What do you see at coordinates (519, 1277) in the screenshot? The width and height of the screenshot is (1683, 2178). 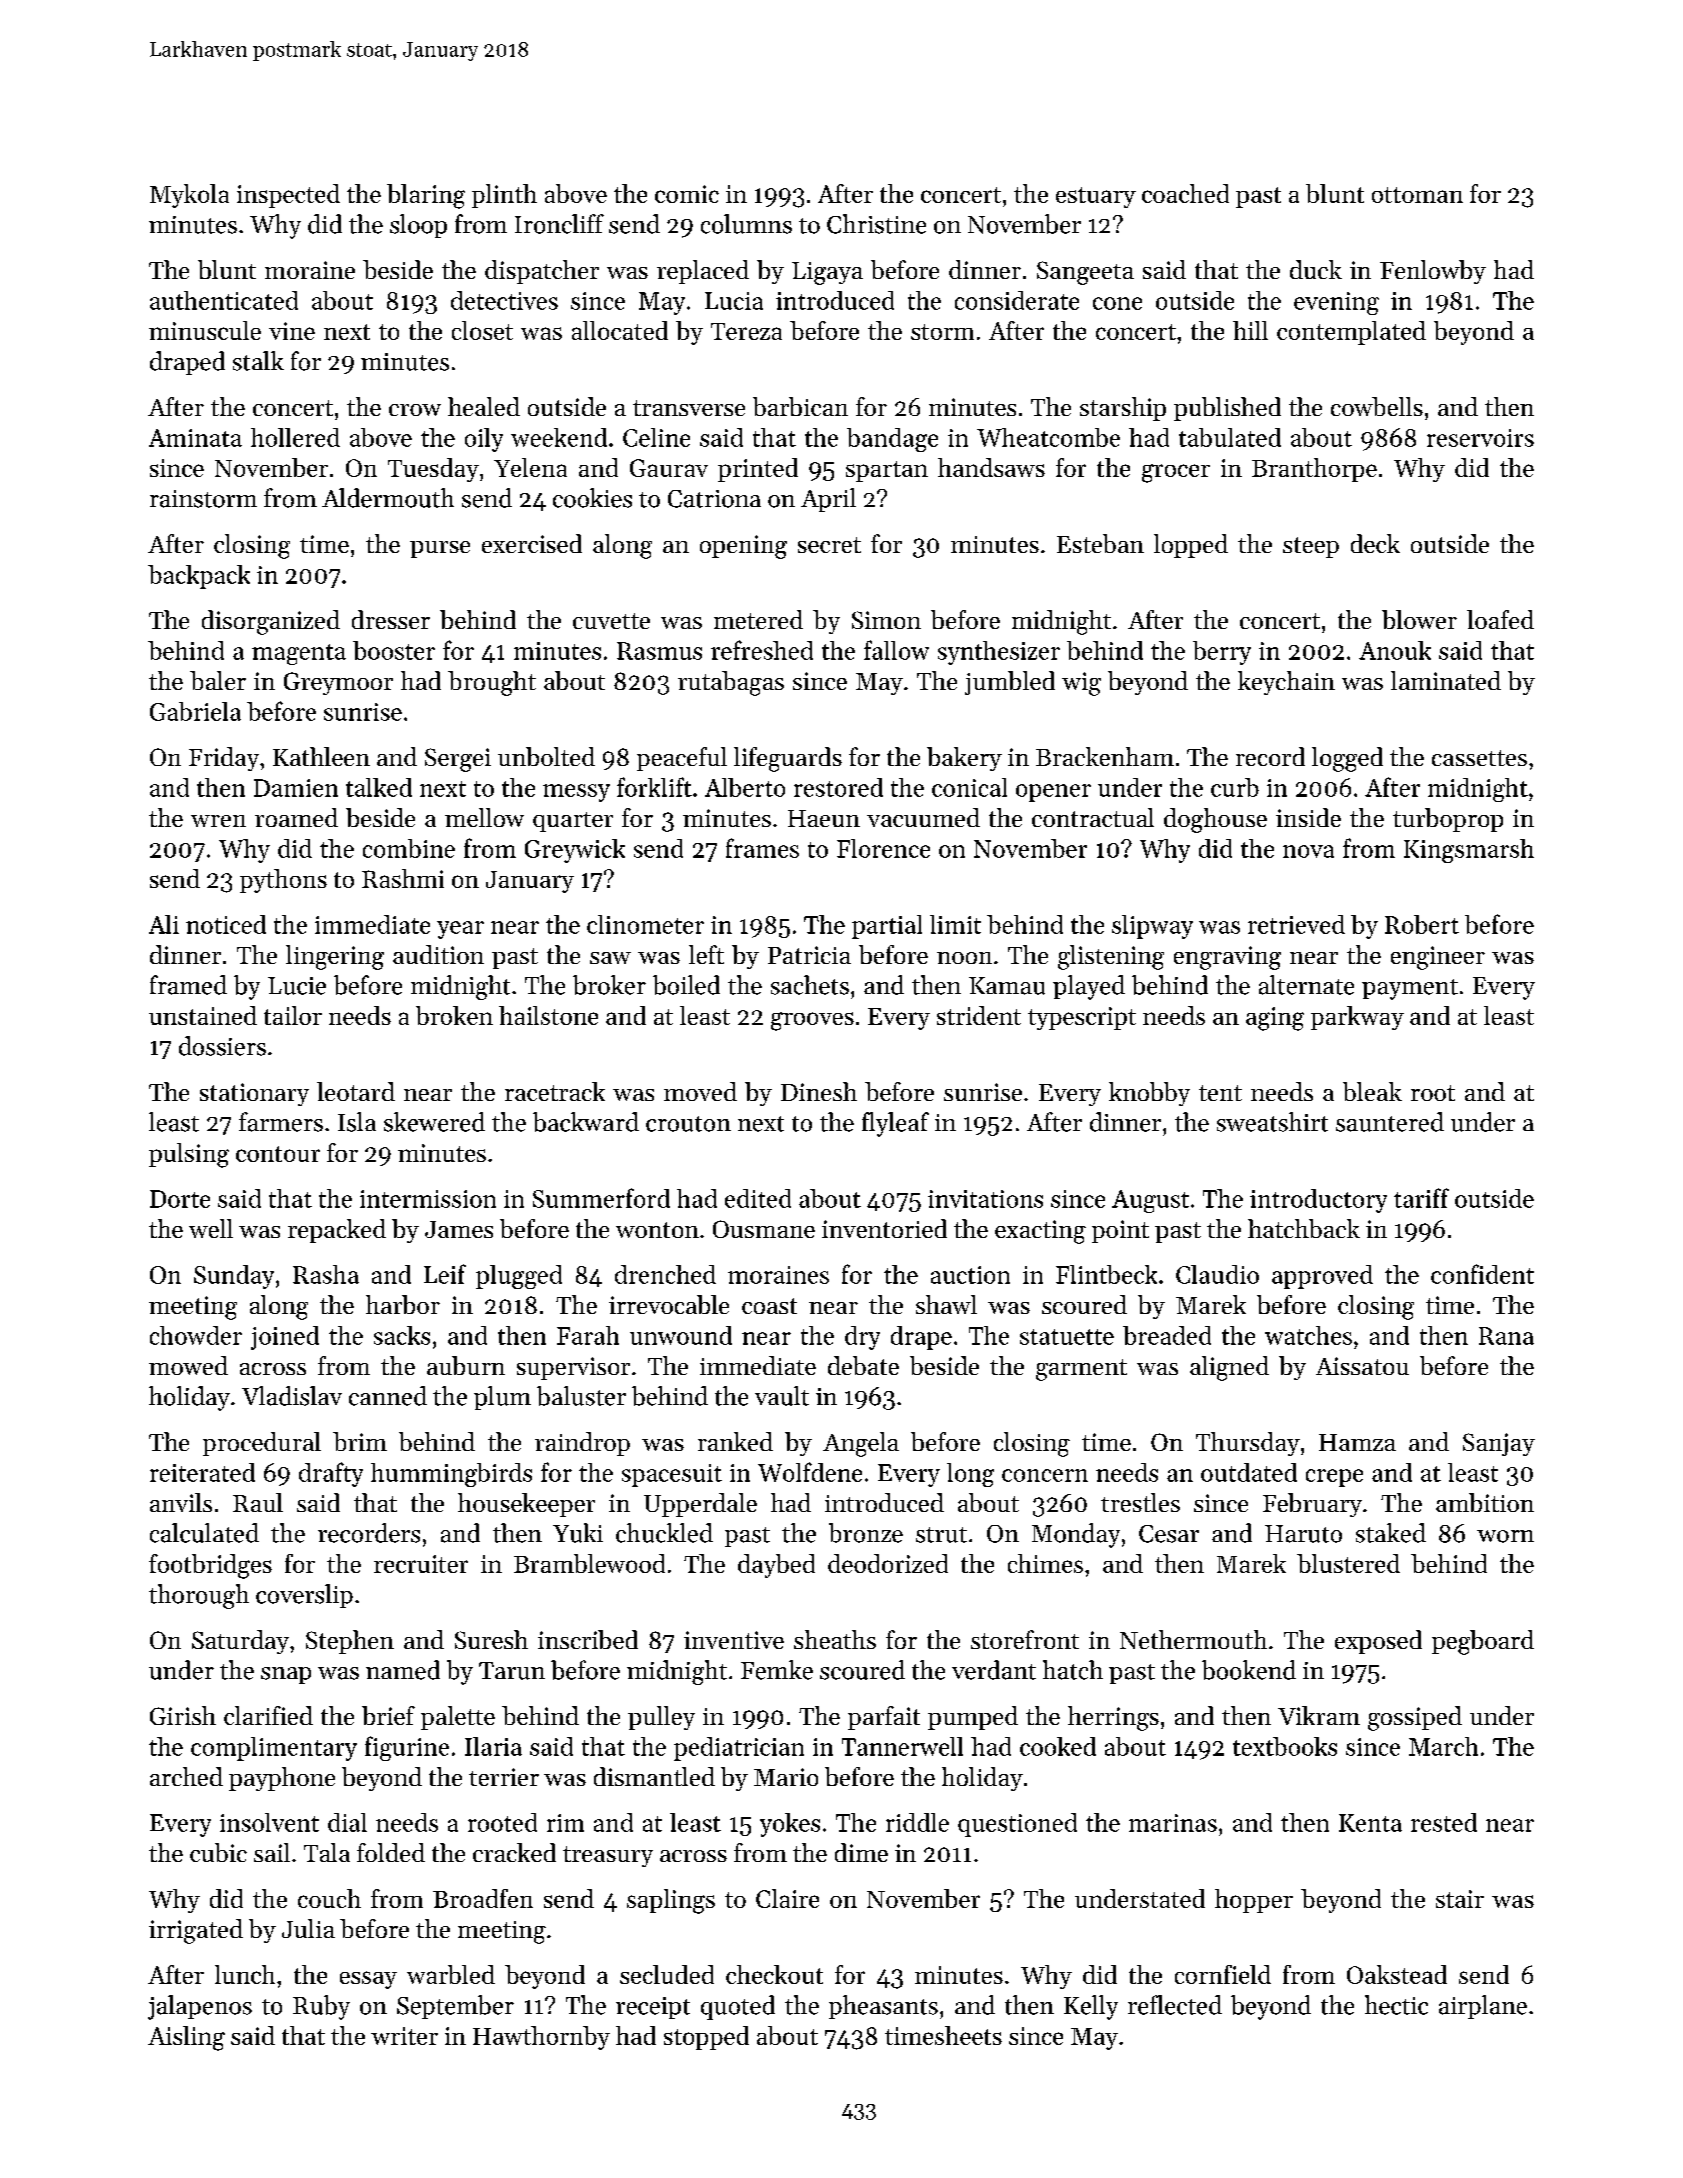 I see `plugged` at bounding box center [519, 1277].
